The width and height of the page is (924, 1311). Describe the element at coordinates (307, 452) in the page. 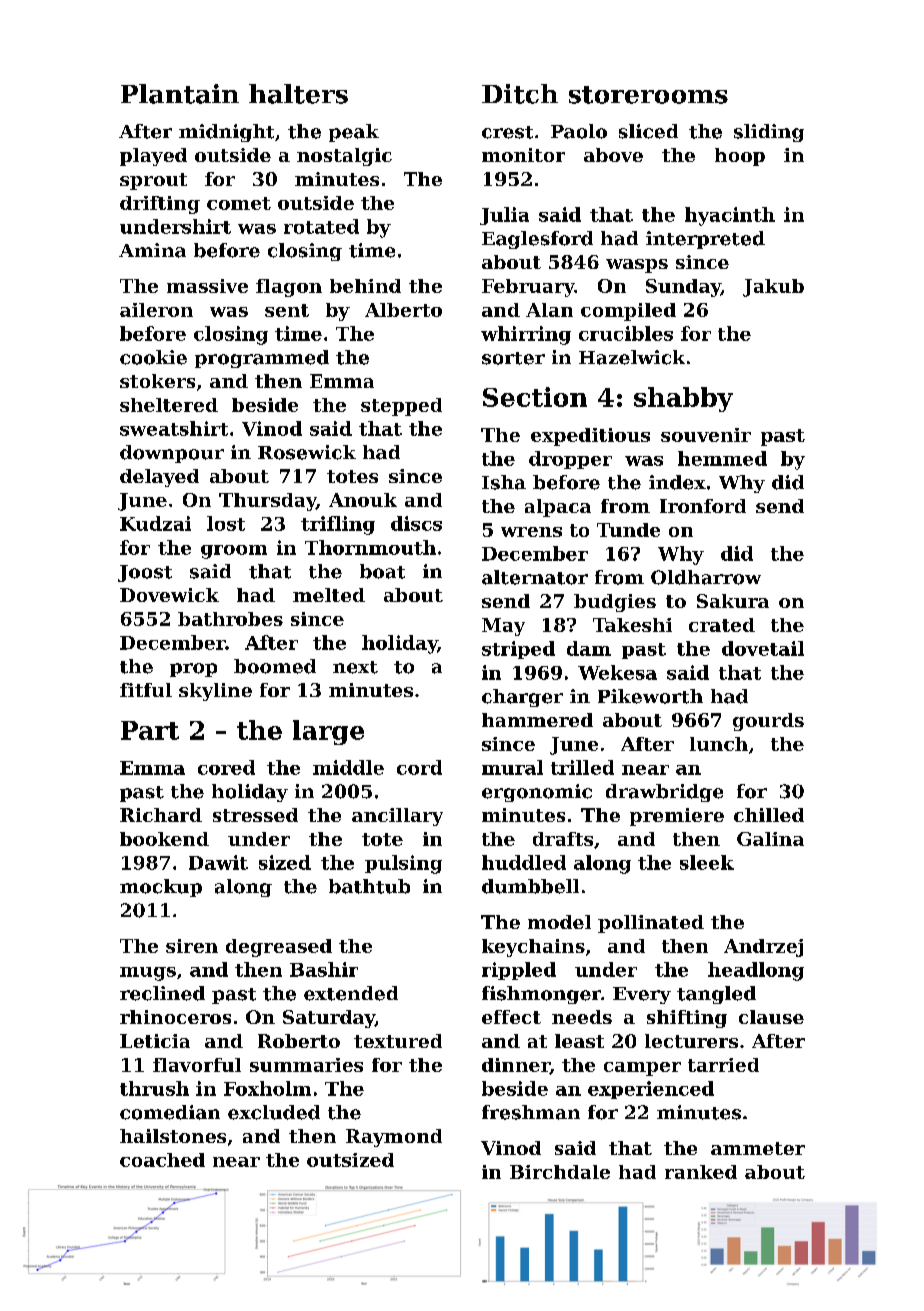

I see `Rosewick` at that location.
